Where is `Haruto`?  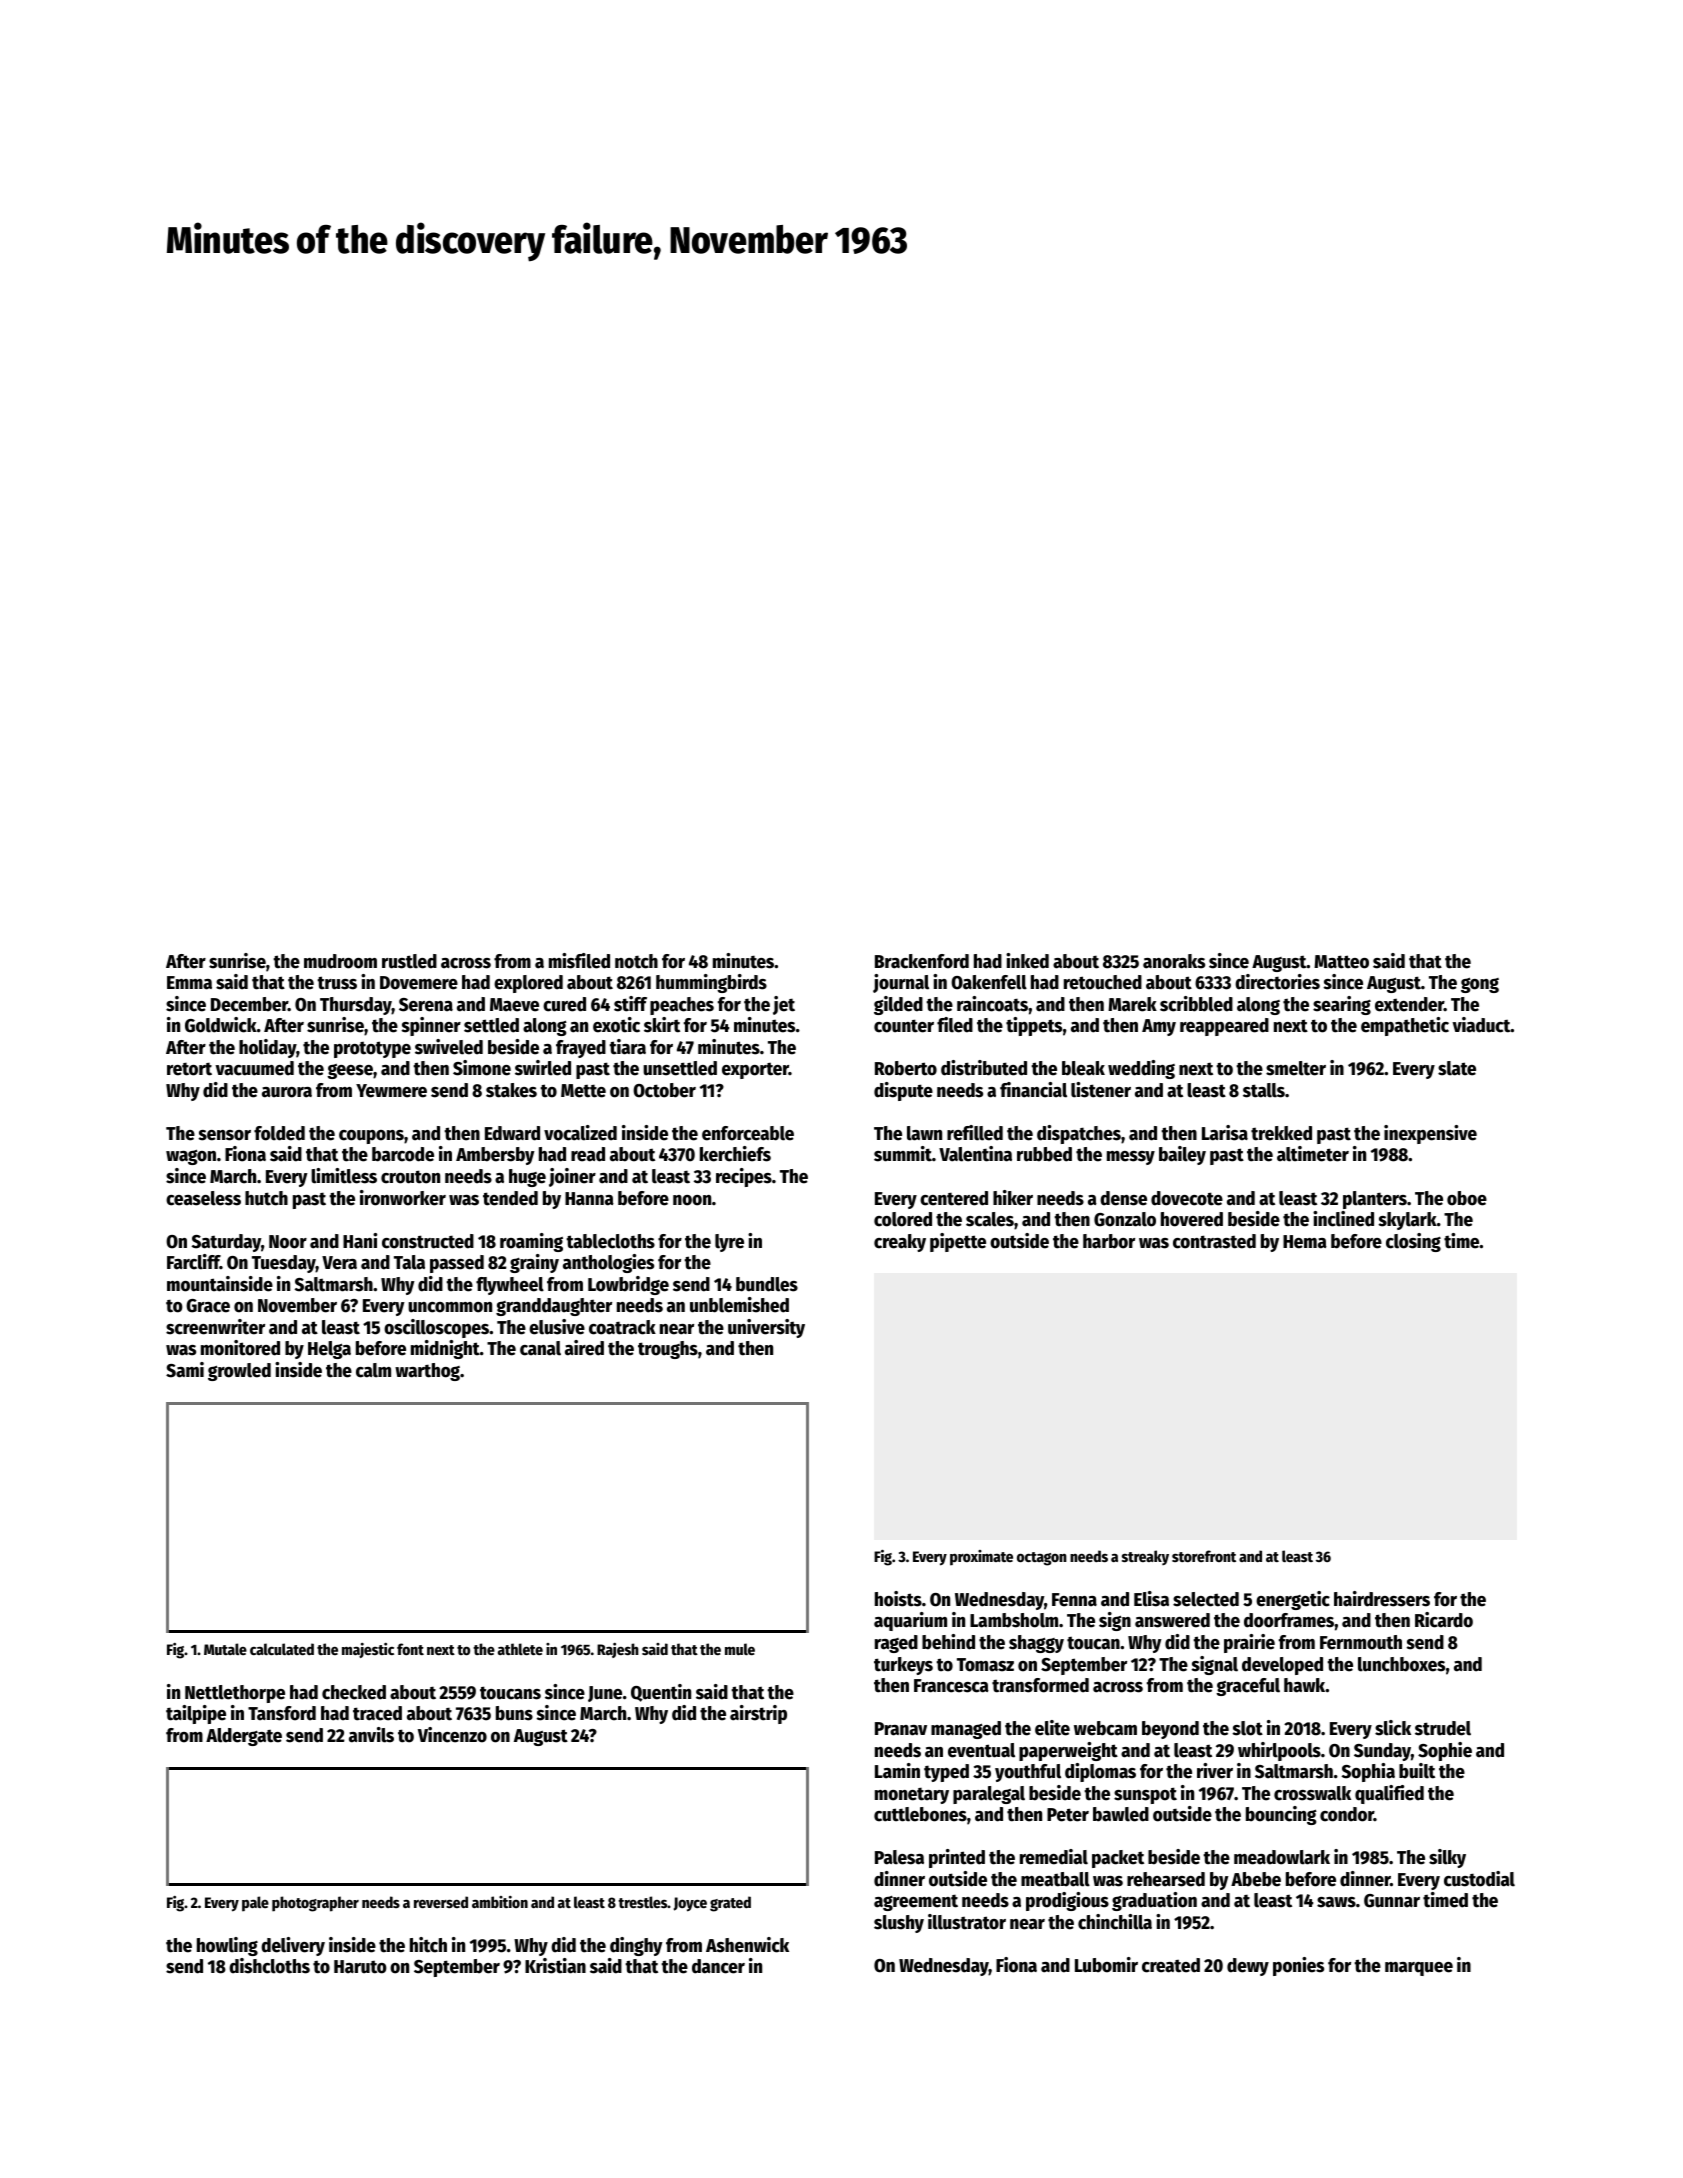 Haruto is located at coordinates (360, 1967).
